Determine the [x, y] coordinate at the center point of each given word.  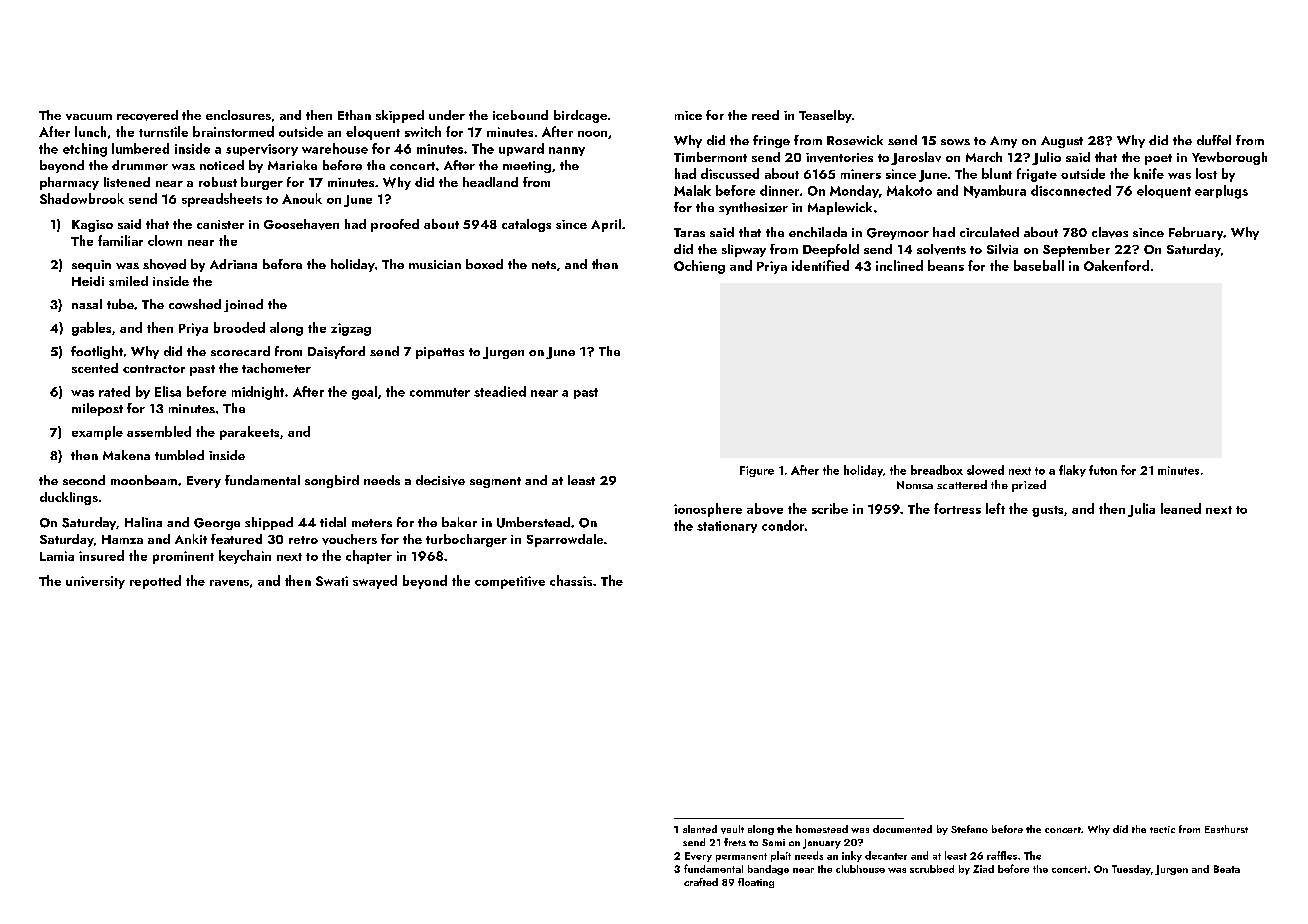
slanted [700, 829]
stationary [727, 527]
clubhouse [860, 869]
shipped [269, 523]
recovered [147, 115]
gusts [1047, 511]
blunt [997, 173]
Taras [689, 232]
